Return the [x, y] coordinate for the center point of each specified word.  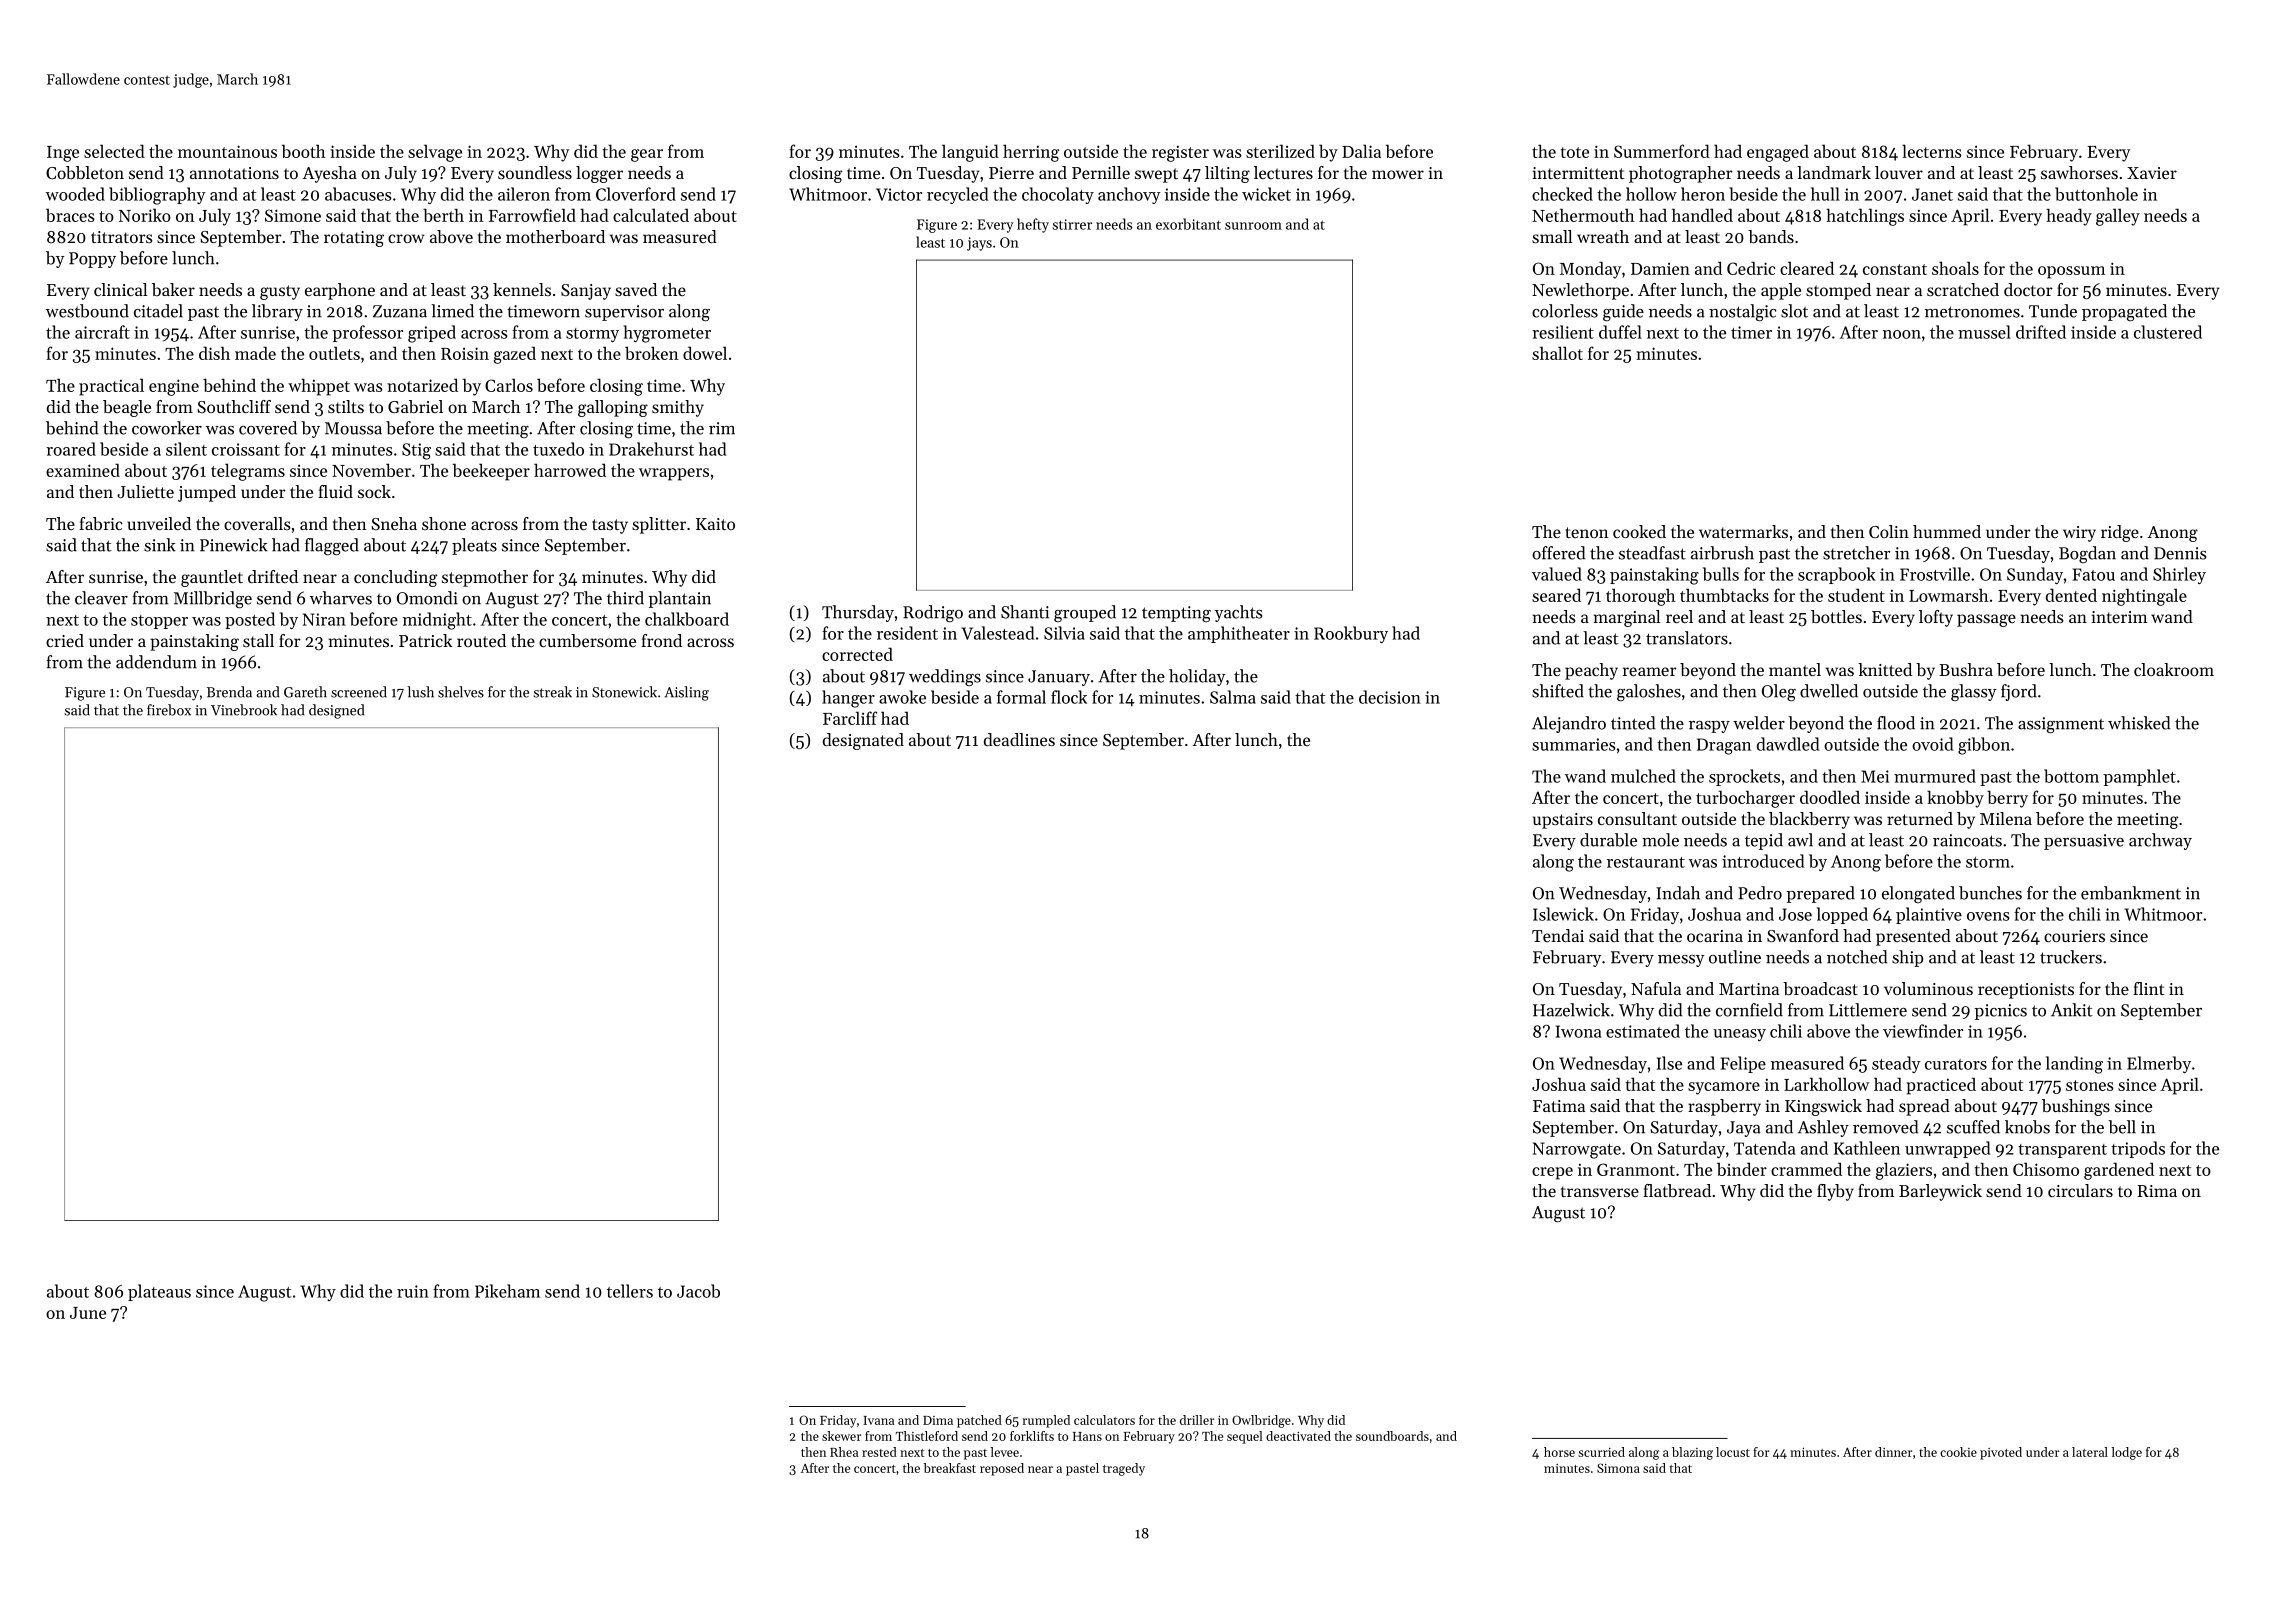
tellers [630, 1291]
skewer [841, 1436]
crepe [1552, 1173]
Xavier [2152, 173]
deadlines [1019, 739]
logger [599, 174]
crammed [1806, 1169]
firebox [169, 710]
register [1180, 153]
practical [111, 387]
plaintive [1929, 915]
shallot [1557, 353]
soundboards [1392, 1436]
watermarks [1743, 531]
